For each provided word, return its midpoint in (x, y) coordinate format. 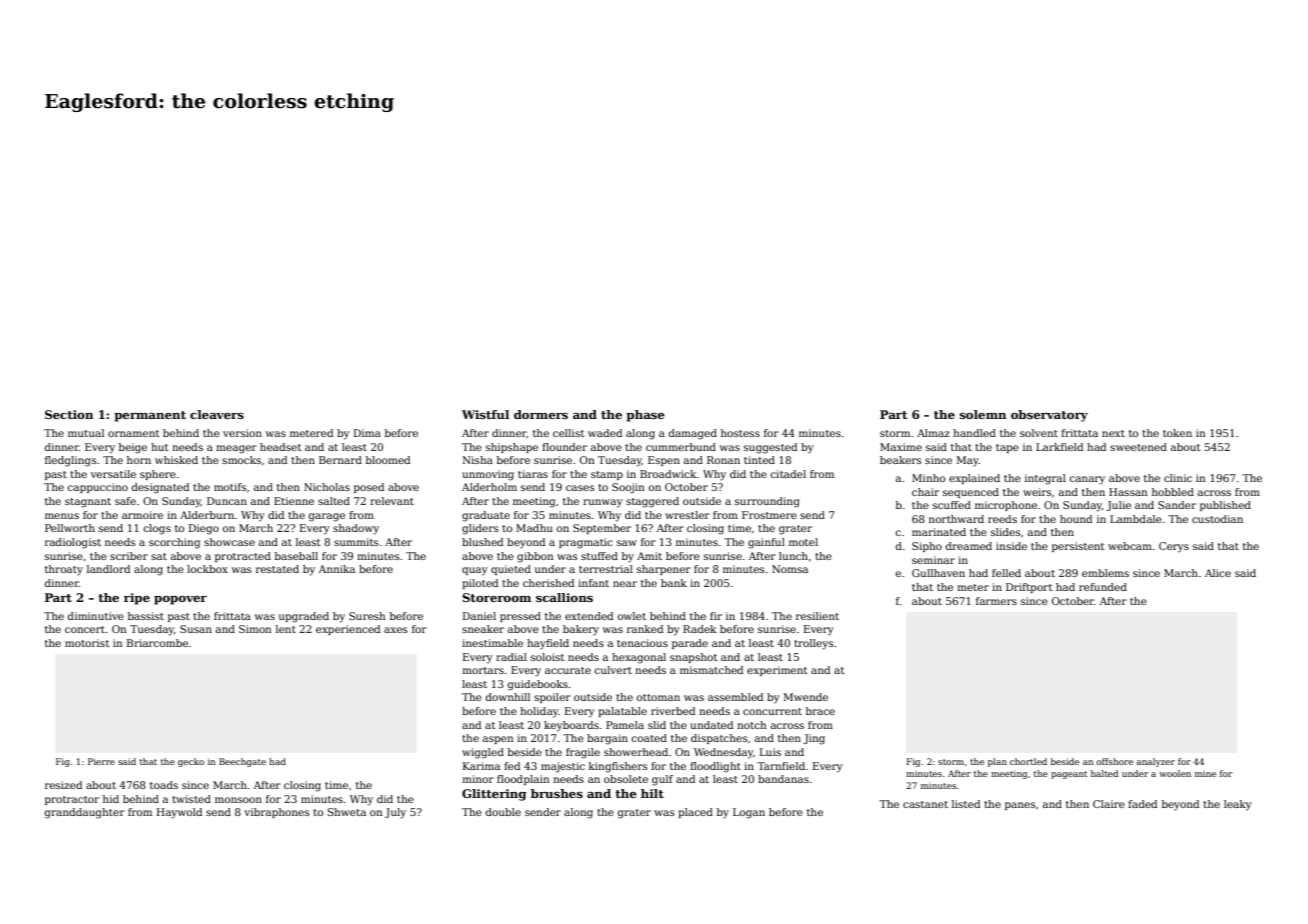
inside (1011, 546)
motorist (87, 643)
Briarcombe (157, 643)
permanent (150, 416)
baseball (296, 556)
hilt (652, 793)
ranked (645, 629)
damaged (693, 434)
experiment (777, 671)
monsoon (238, 800)
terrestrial (606, 569)
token (1177, 433)
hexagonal (639, 658)
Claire (1109, 804)
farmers (996, 601)
